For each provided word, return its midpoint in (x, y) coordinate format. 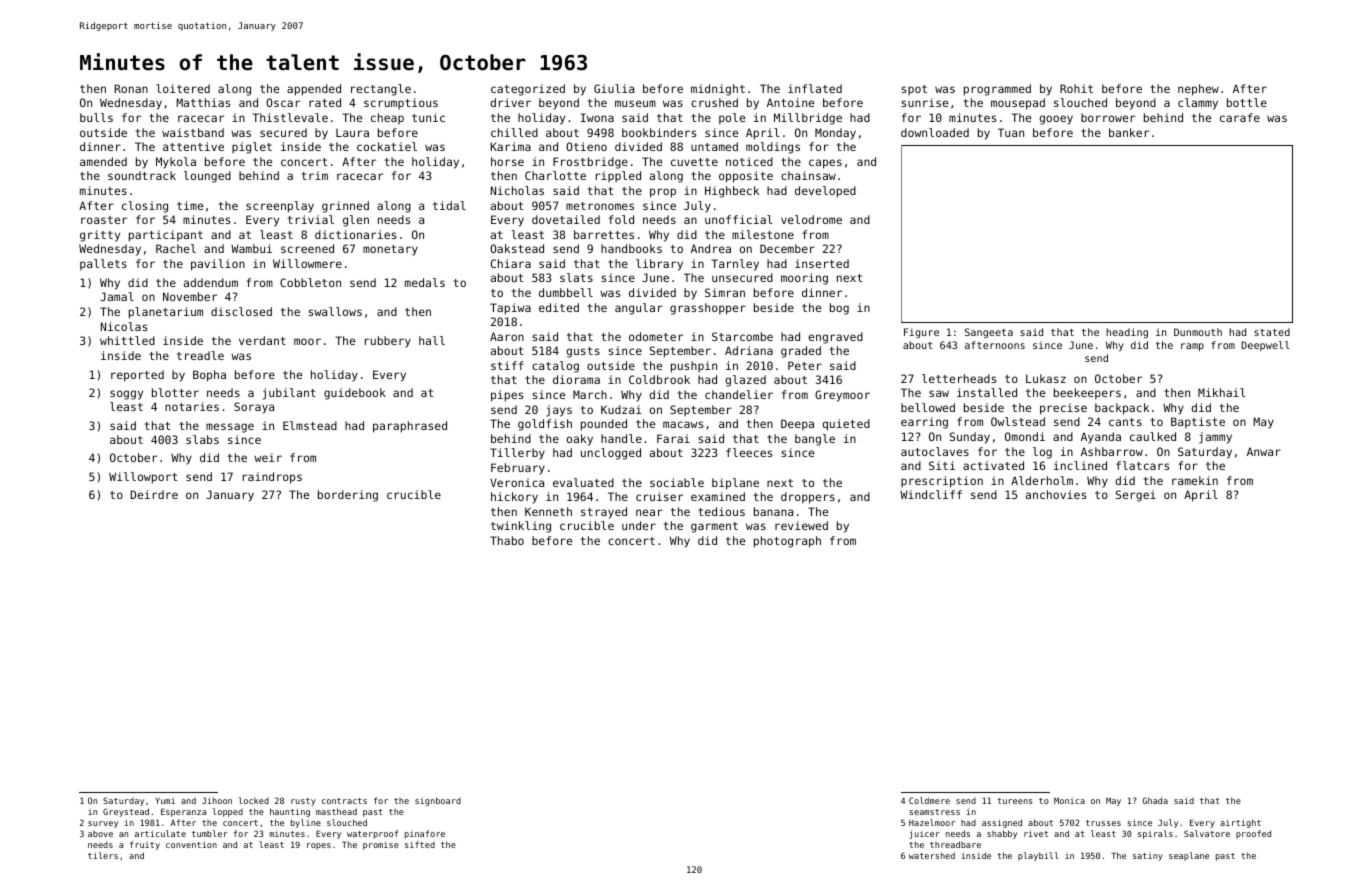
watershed (932, 855)
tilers (103, 855)
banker (1129, 132)
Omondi (1025, 436)
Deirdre (154, 494)
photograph (787, 542)
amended (103, 161)
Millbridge (808, 119)
